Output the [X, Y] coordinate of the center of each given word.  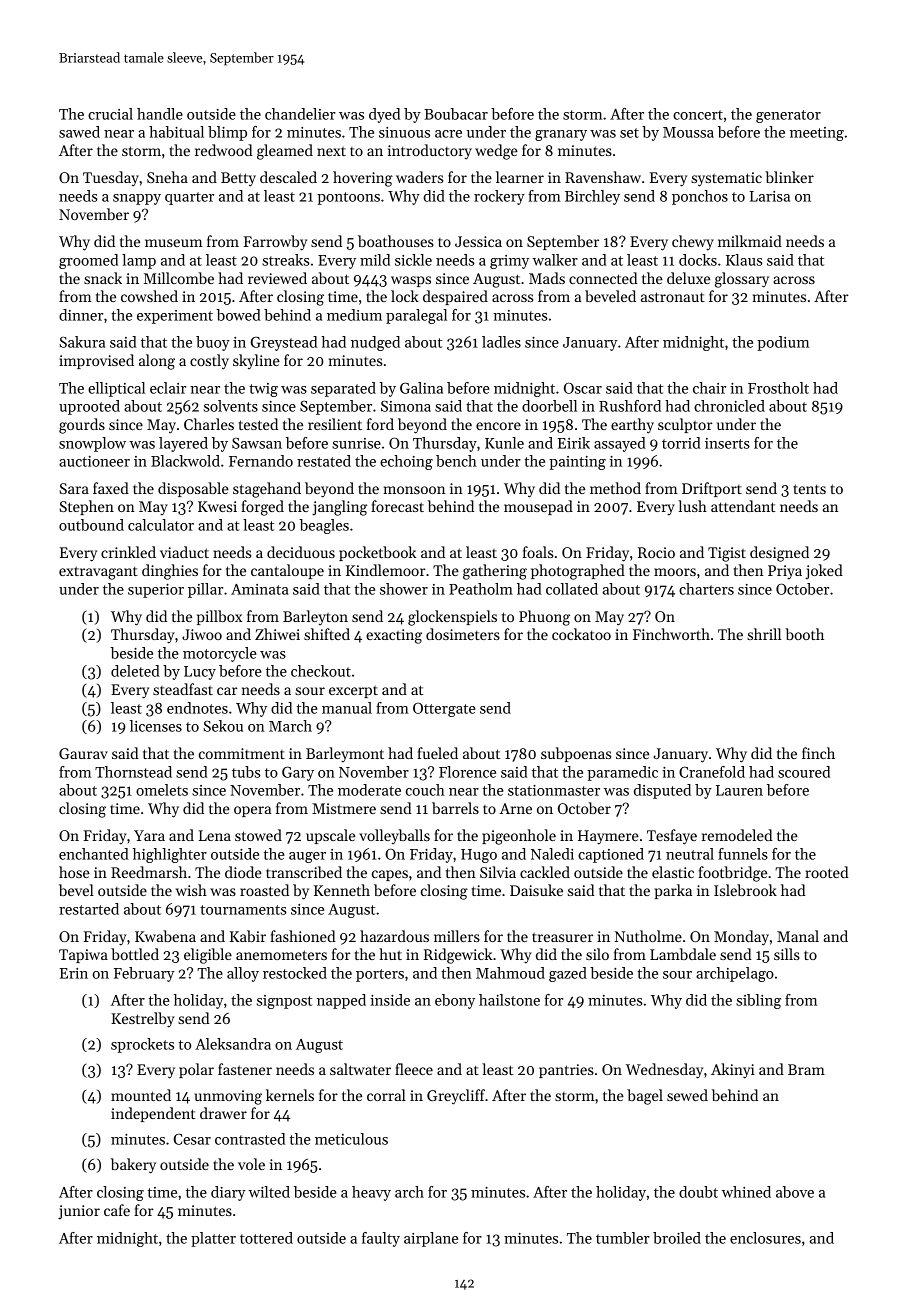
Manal [798, 936]
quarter [189, 198]
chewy [693, 242]
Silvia [498, 872]
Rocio [656, 552]
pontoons [348, 198]
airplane [431, 1239]
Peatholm [481, 589]
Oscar [583, 388]
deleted [135, 671]
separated [343, 389]
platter [213, 1239]
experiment [175, 317]
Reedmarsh [149, 872]
